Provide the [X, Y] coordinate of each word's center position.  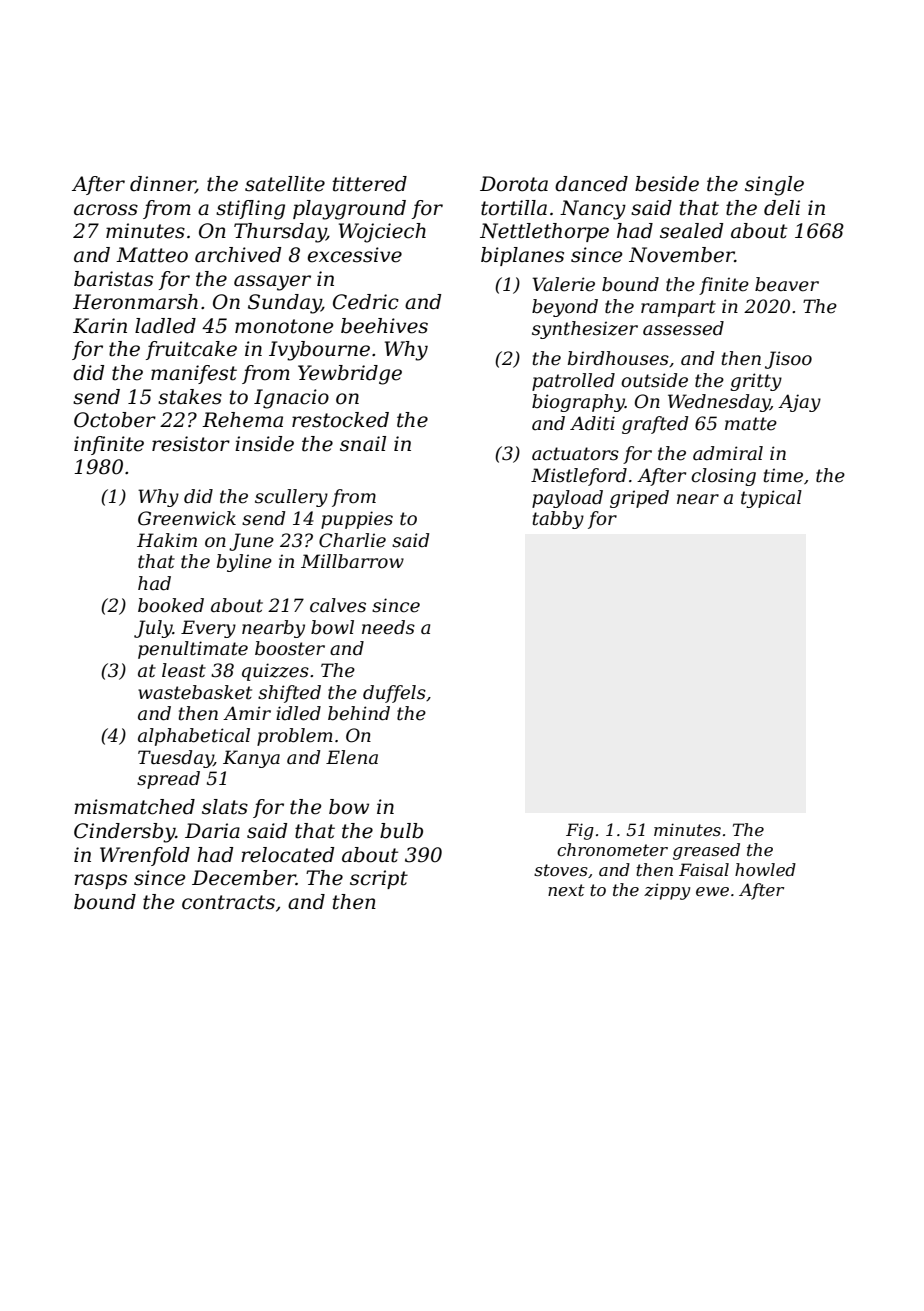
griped [639, 499]
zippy [667, 891]
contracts [228, 902]
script [379, 879]
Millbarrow [352, 561]
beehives [384, 326]
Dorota [514, 184]
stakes [190, 397]
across [106, 210]
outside [654, 380]
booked [171, 605]
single [774, 186]
